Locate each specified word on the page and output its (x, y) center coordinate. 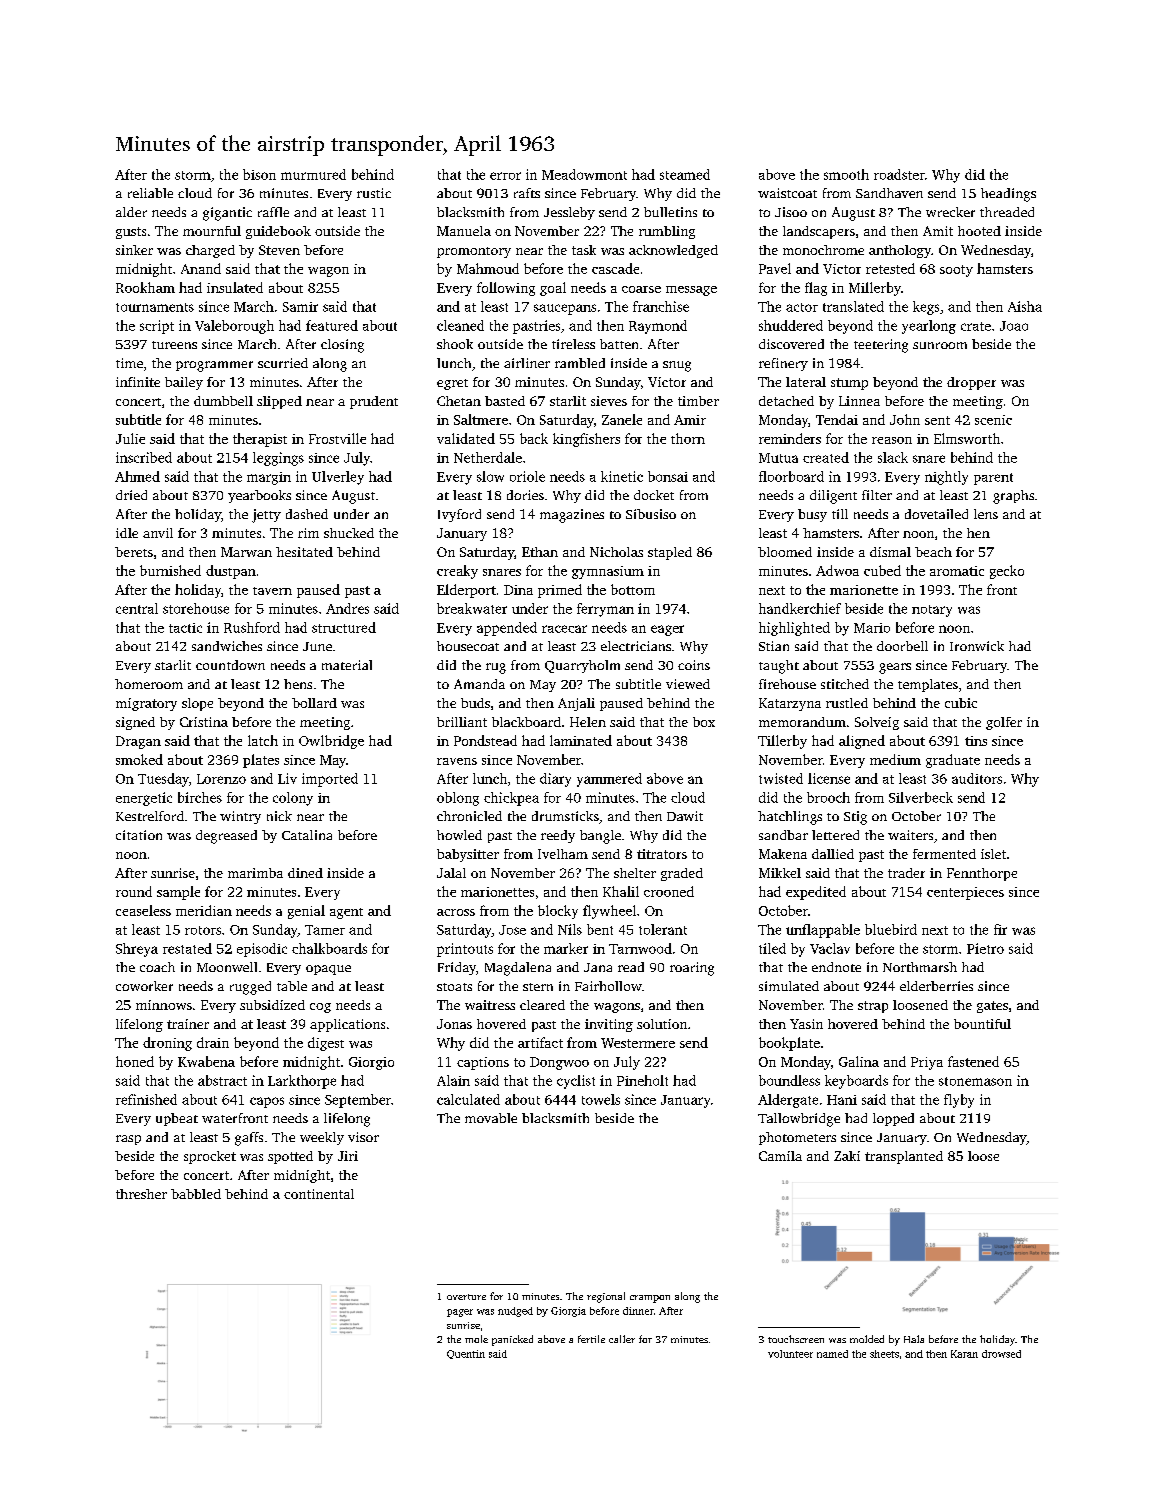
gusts (131, 233)
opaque (328, 970)
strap (873, 1007)
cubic (961, 703)
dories (525, 495)
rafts (527, 193)
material (347, 665)
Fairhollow (608, 986)
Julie (130, 438)
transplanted (904, 1157)
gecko (1007, 572)
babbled (196, 1194)
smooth (846, 174)
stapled (670, 553)
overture (466, 1297)
